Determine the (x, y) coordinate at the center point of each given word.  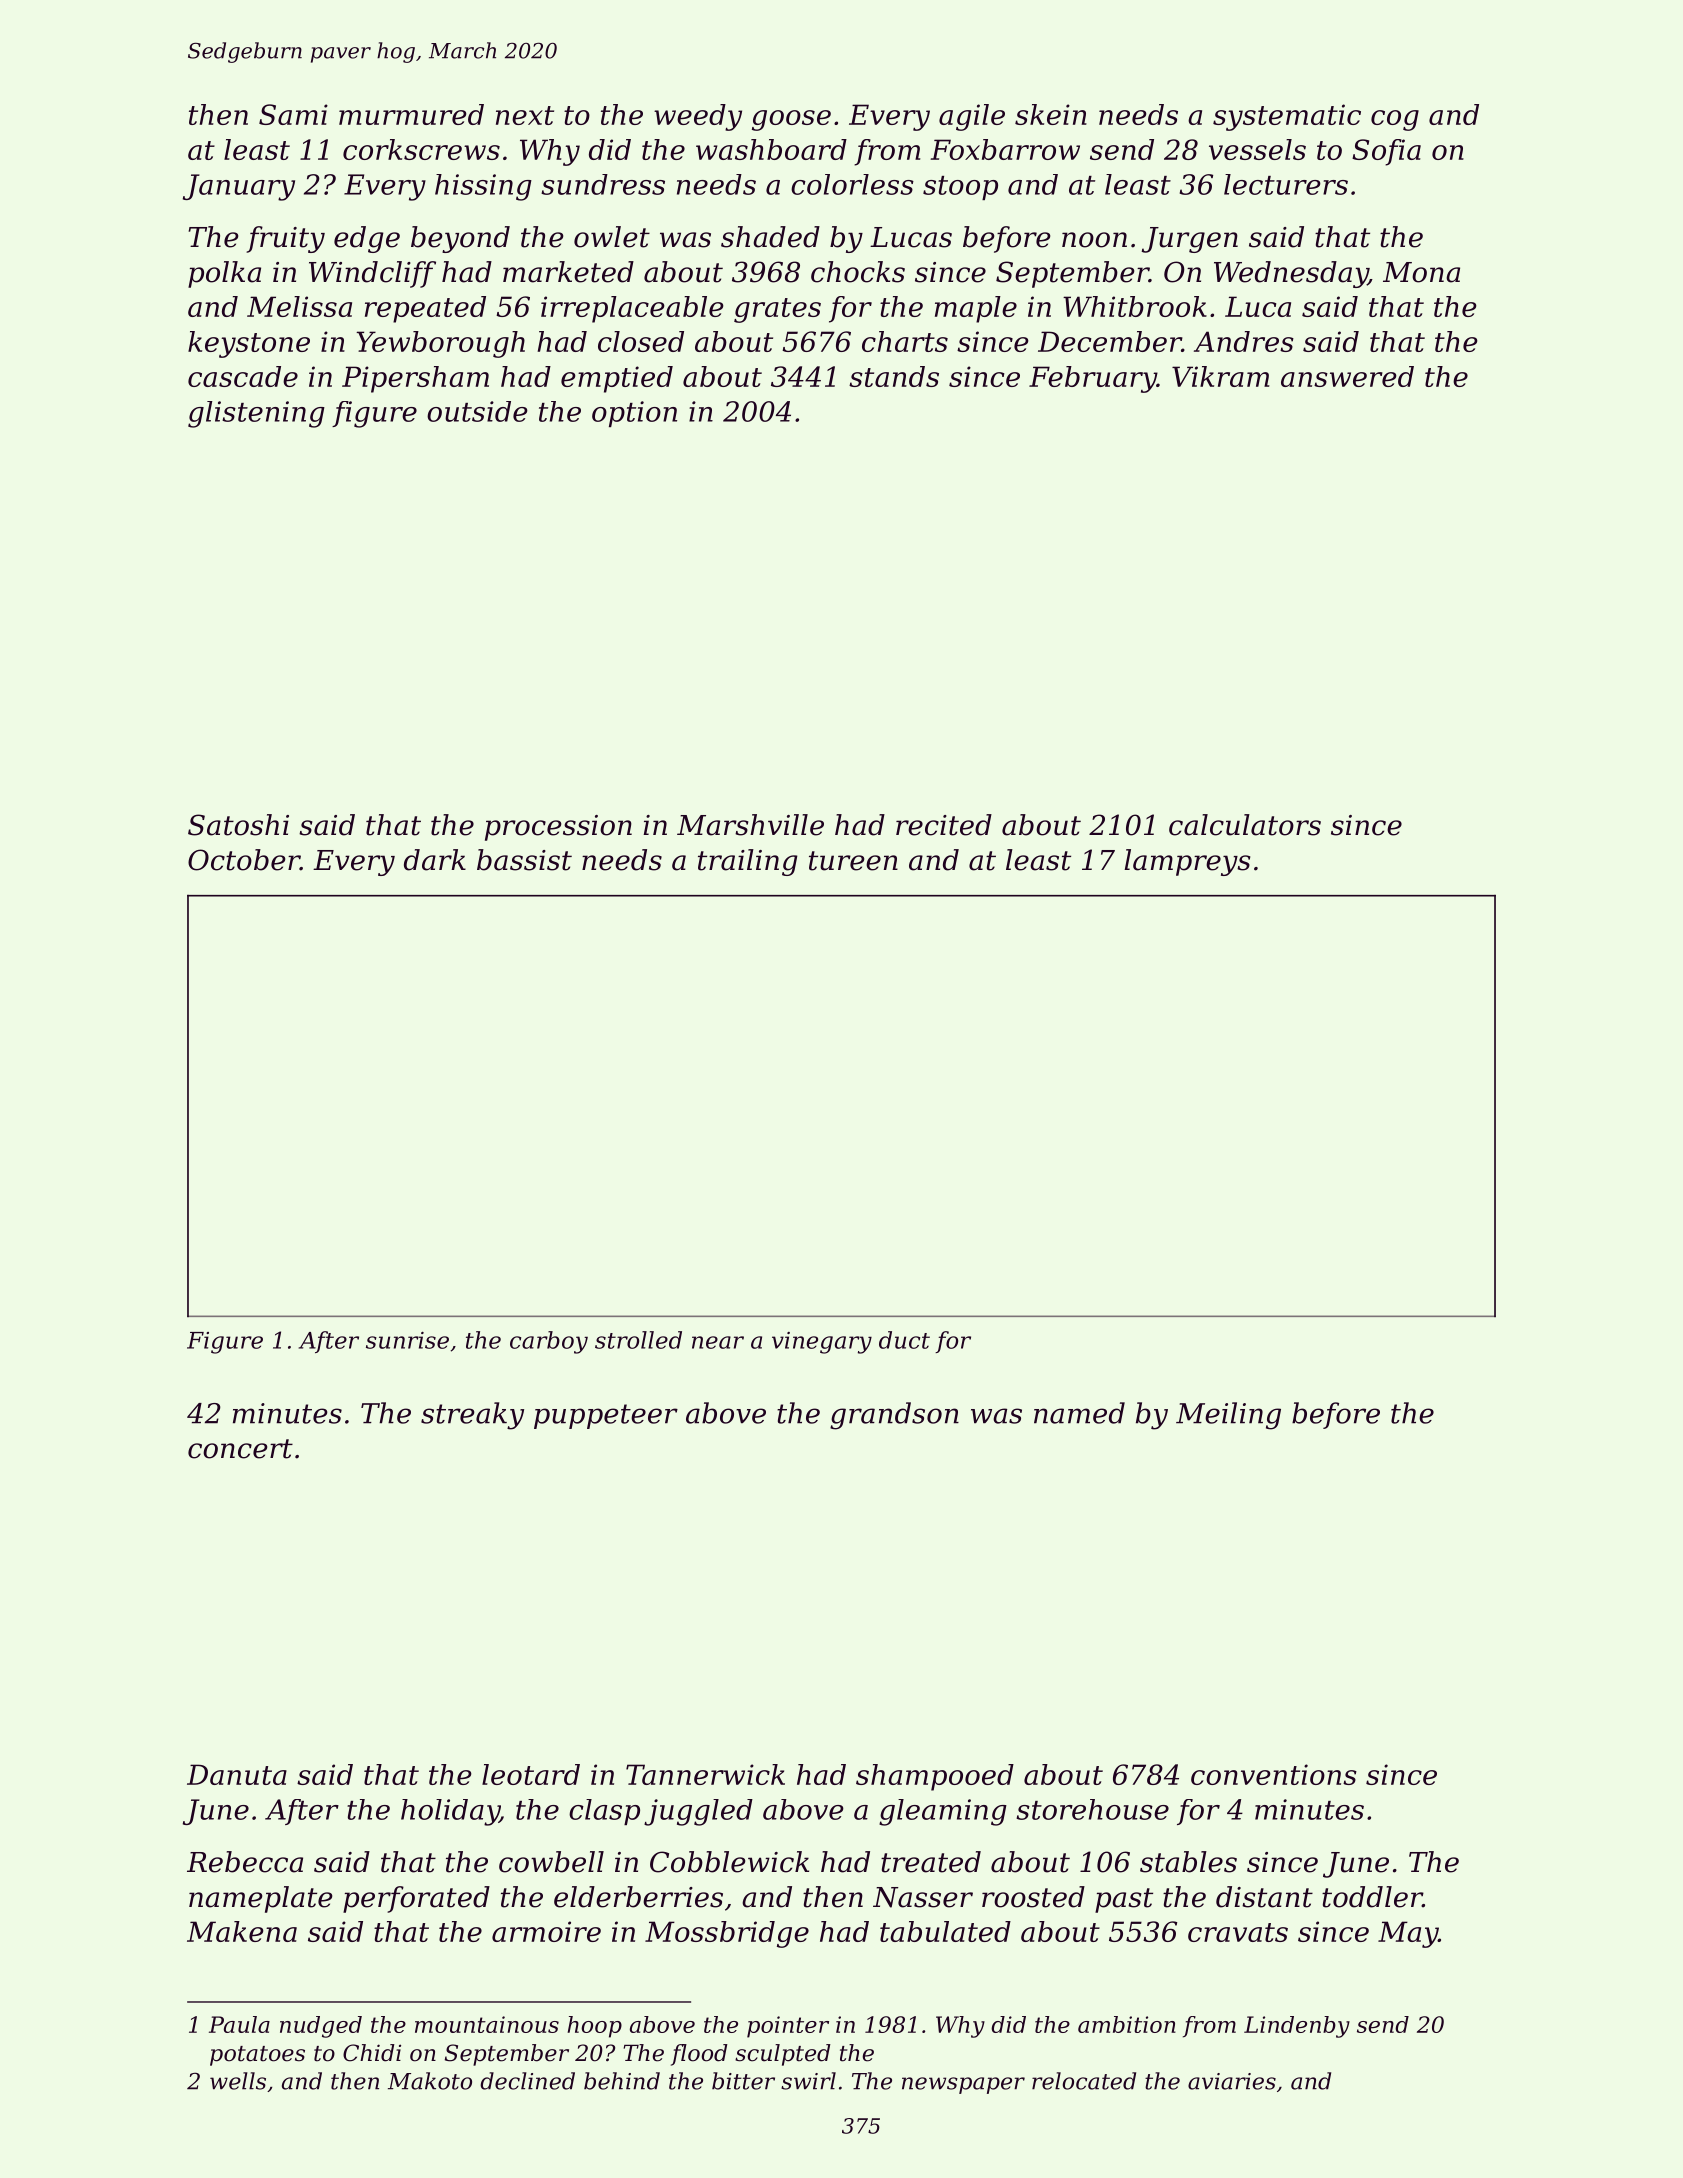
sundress (603, 184)
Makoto (430, 2081)
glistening (256, 414)
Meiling (1228, 1416)
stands (894, 376)
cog (1395, 120)
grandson (894, 1416)
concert (240, 1449)
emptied (617, 379)
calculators (1245, 825)
